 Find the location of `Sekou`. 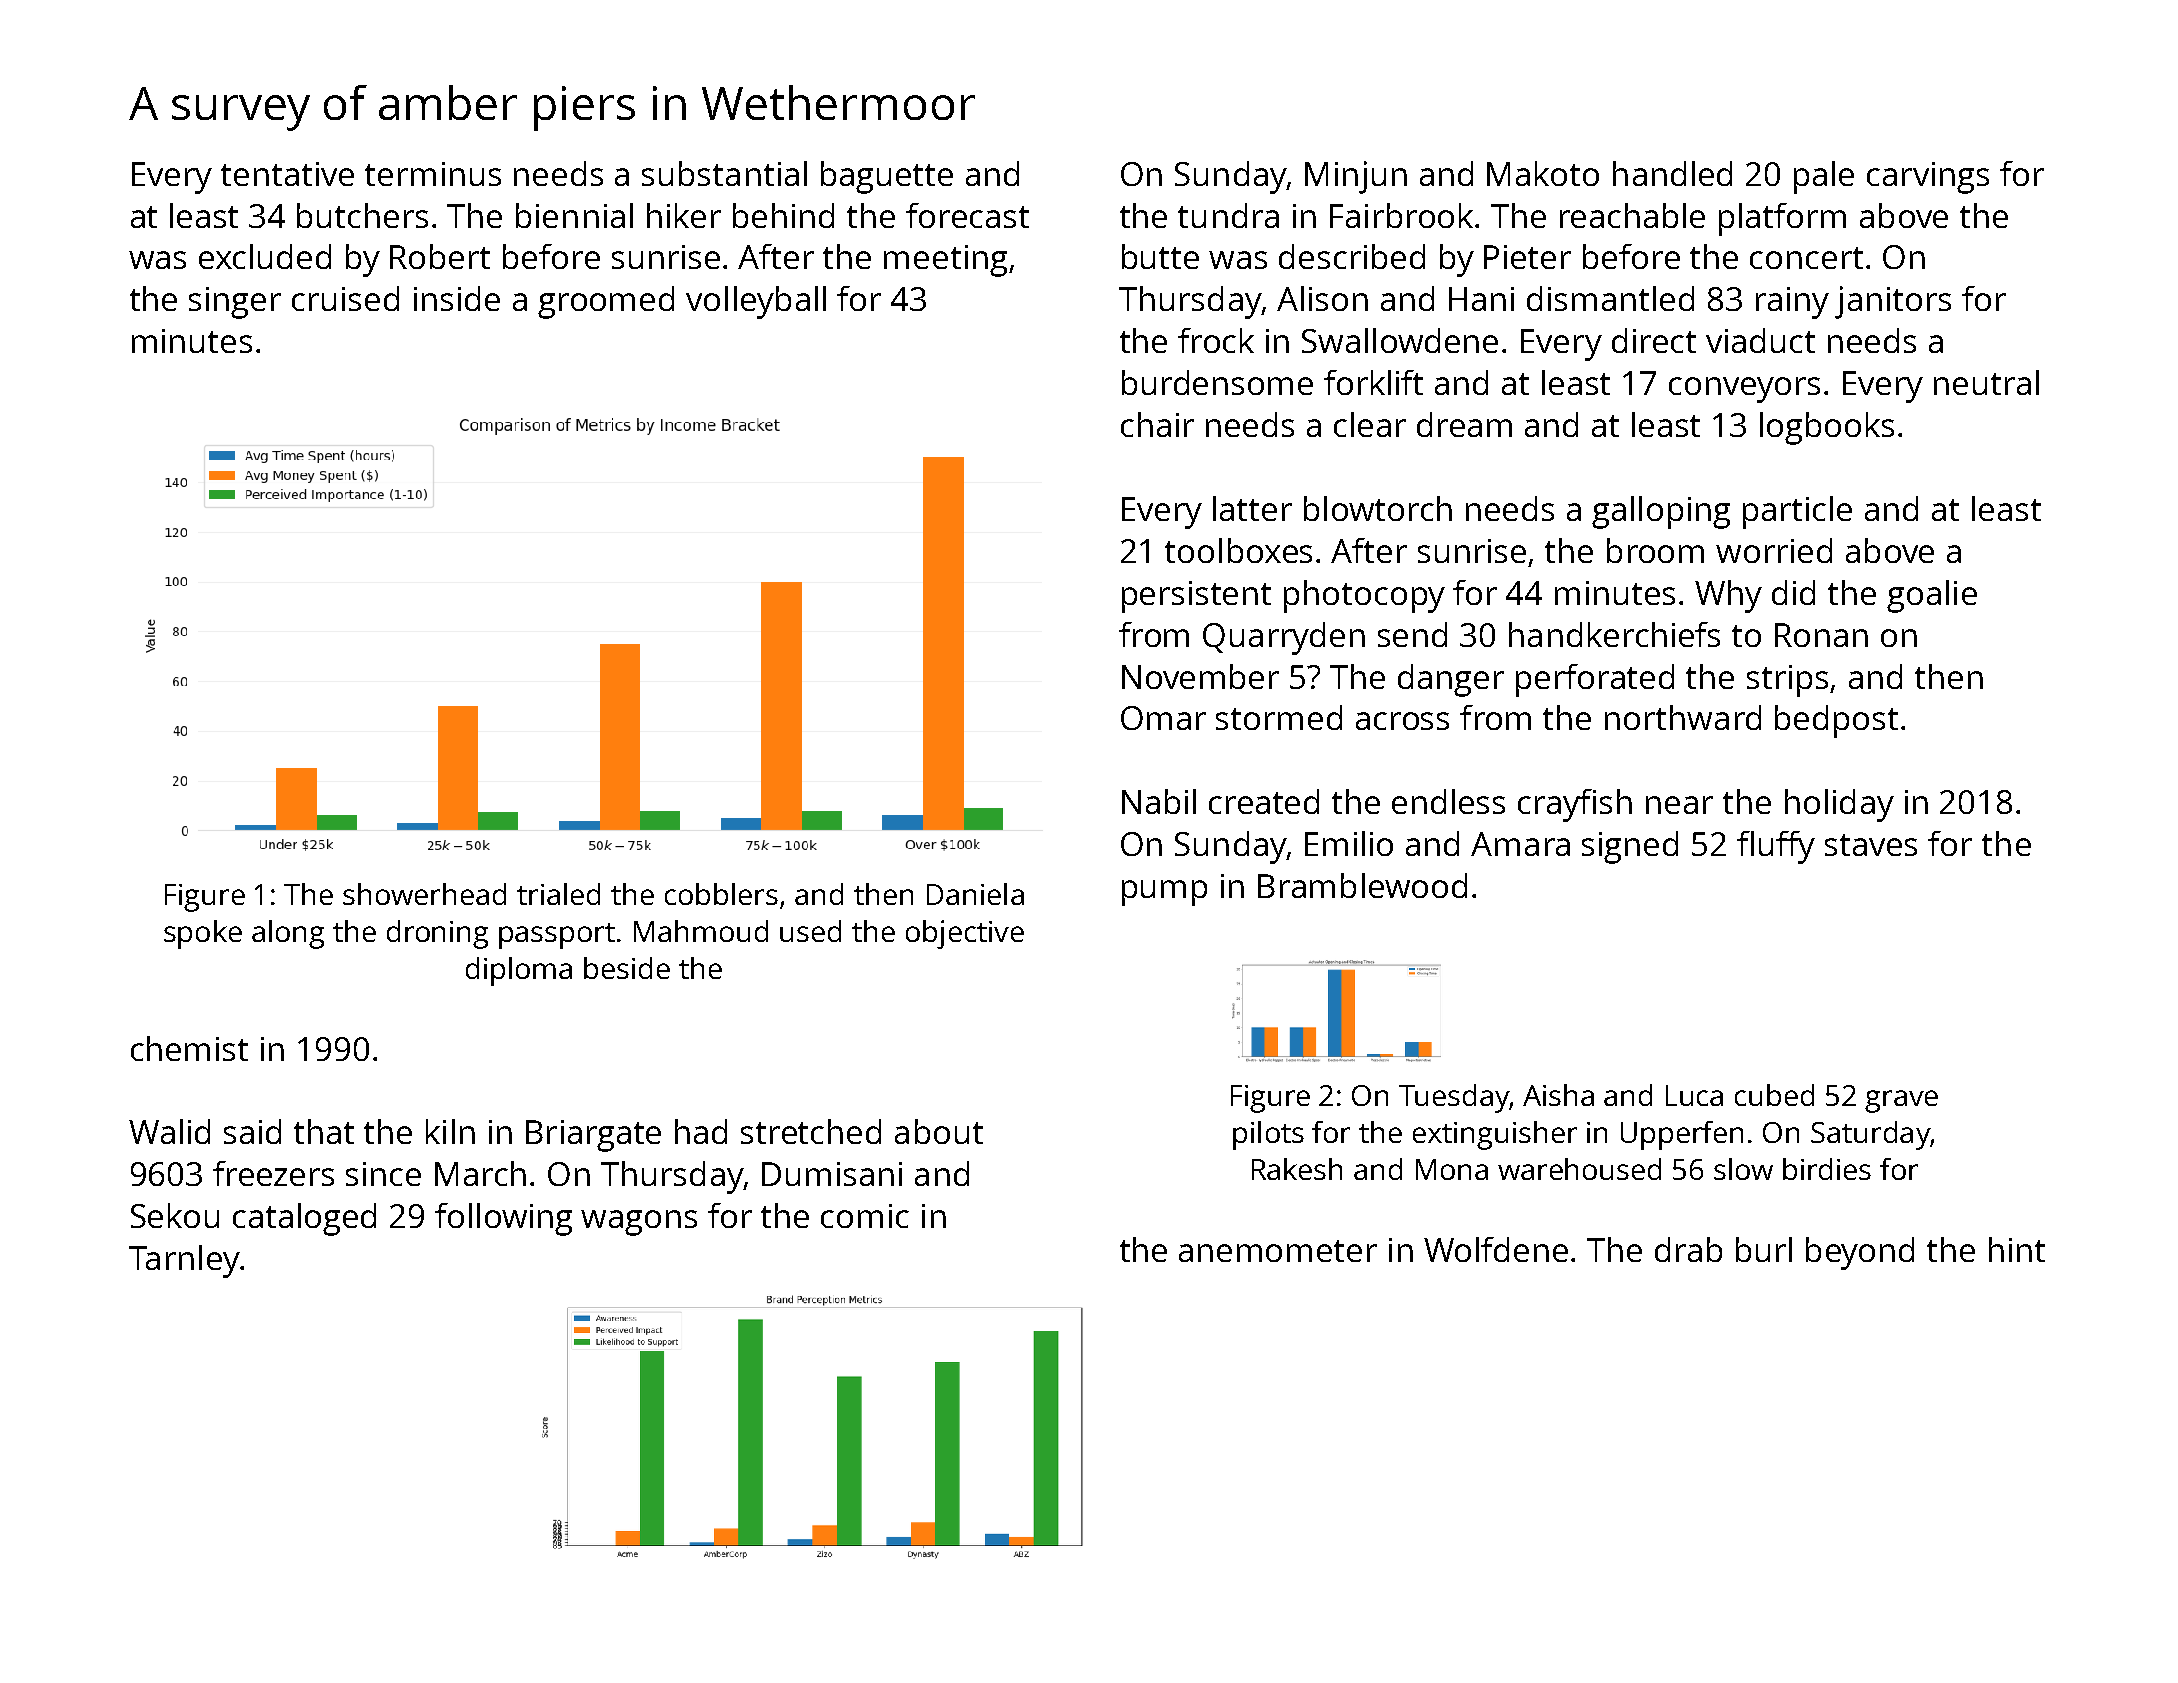

Sekou is located at coordinates (175, 1215).
